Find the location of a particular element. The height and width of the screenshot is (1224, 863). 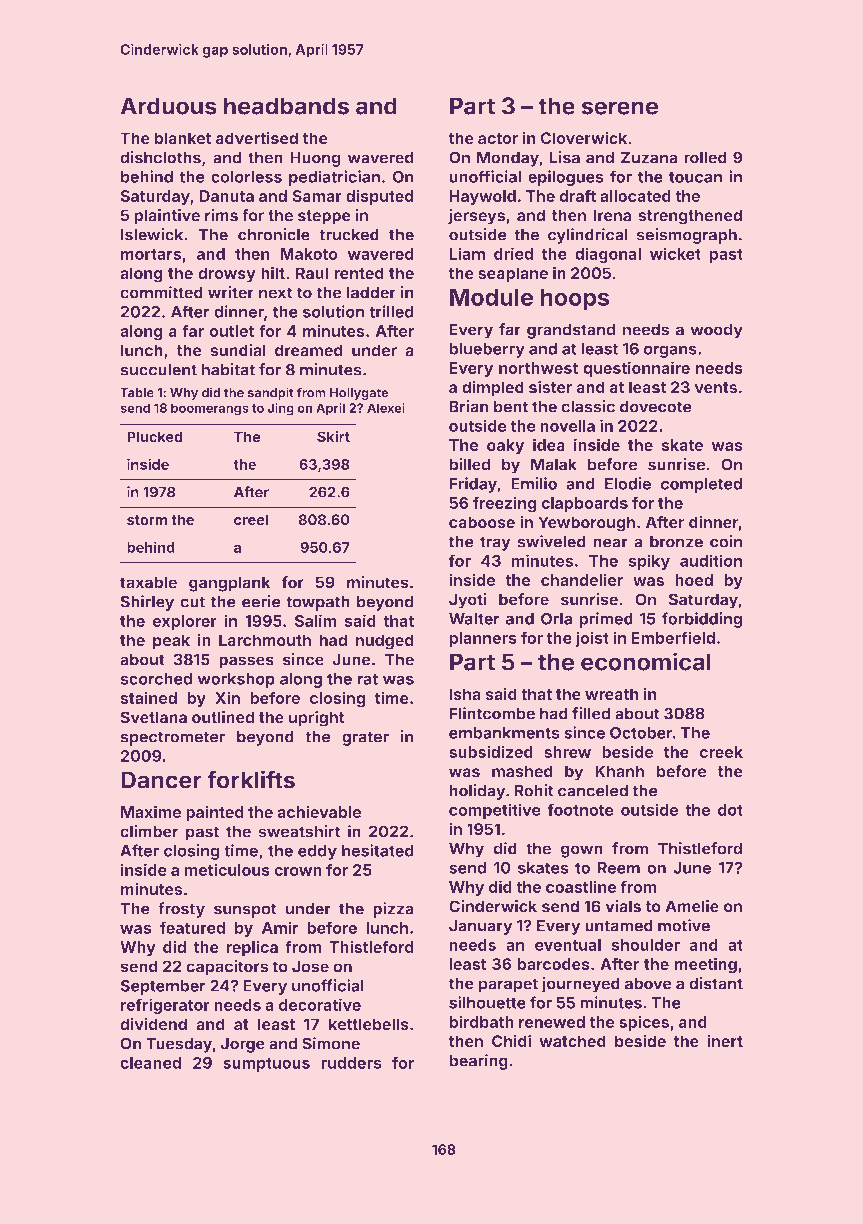

vents is located at coordinates (716, 387).
